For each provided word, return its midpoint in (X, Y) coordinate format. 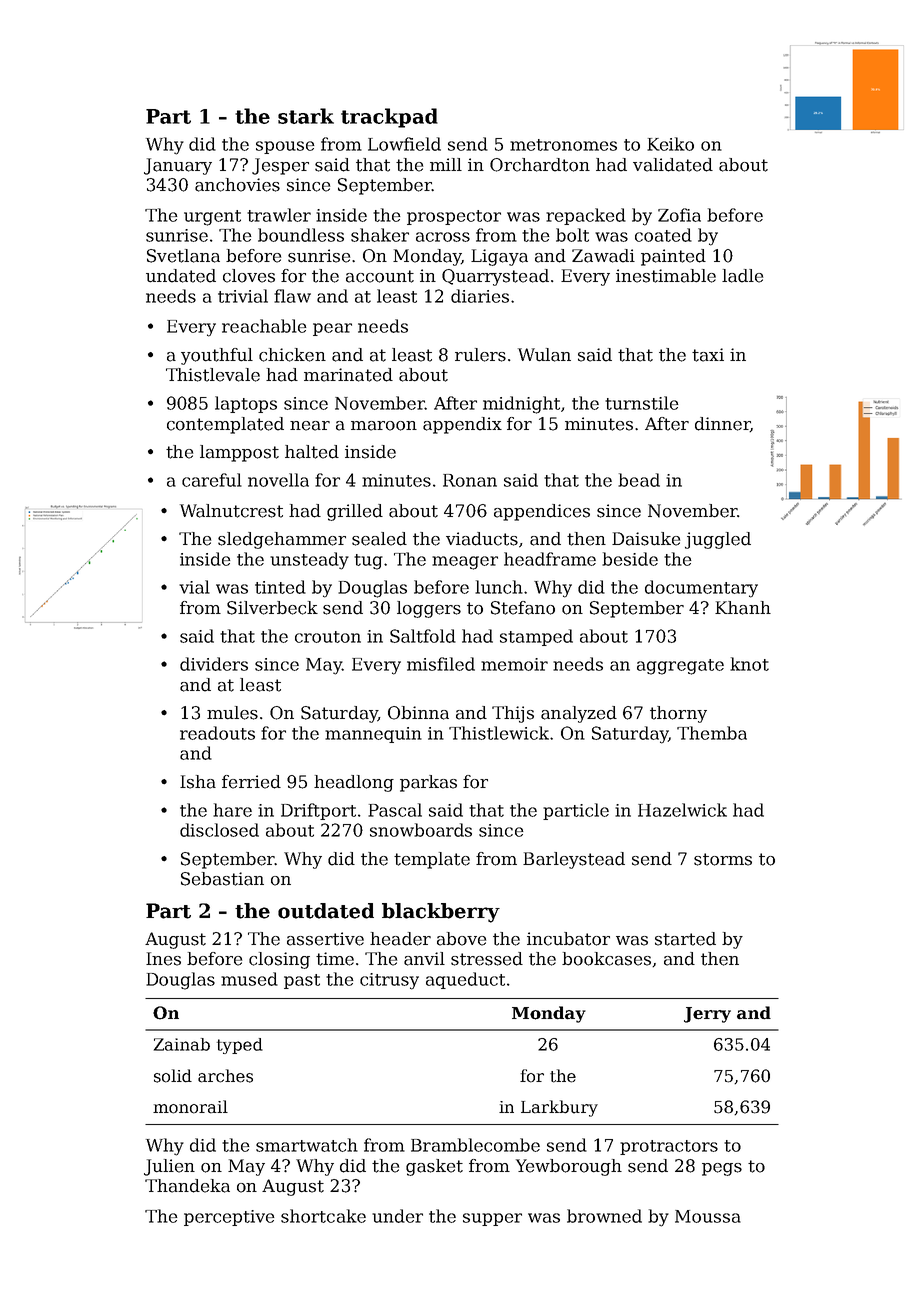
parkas (428, 783)
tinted (280, 587)
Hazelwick (682, 810)
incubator (568, 939)
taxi (708, 355)
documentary (701, 589)
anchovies (237, 185)
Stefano (523, 608)
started (685, 939)
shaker (380, 235)
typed (240, 1046)
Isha (198, 782)
